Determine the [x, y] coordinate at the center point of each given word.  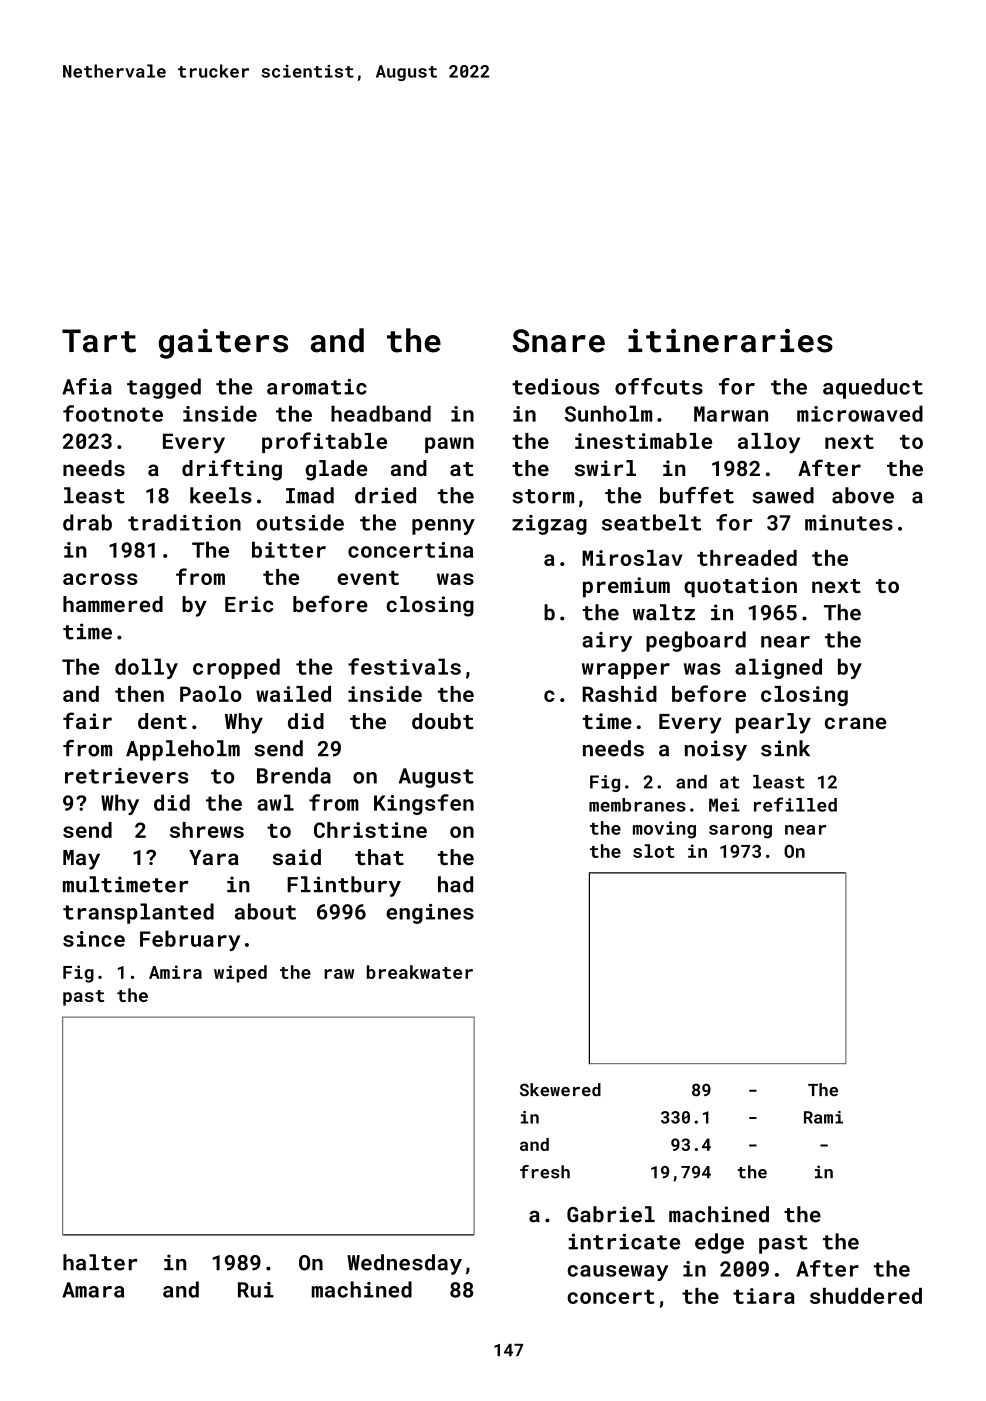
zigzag [549, 525]
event [368, 578]
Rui [256, 1290]
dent [162, 721]
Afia [87, 386]
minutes [849, 523]
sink [785, 748]
